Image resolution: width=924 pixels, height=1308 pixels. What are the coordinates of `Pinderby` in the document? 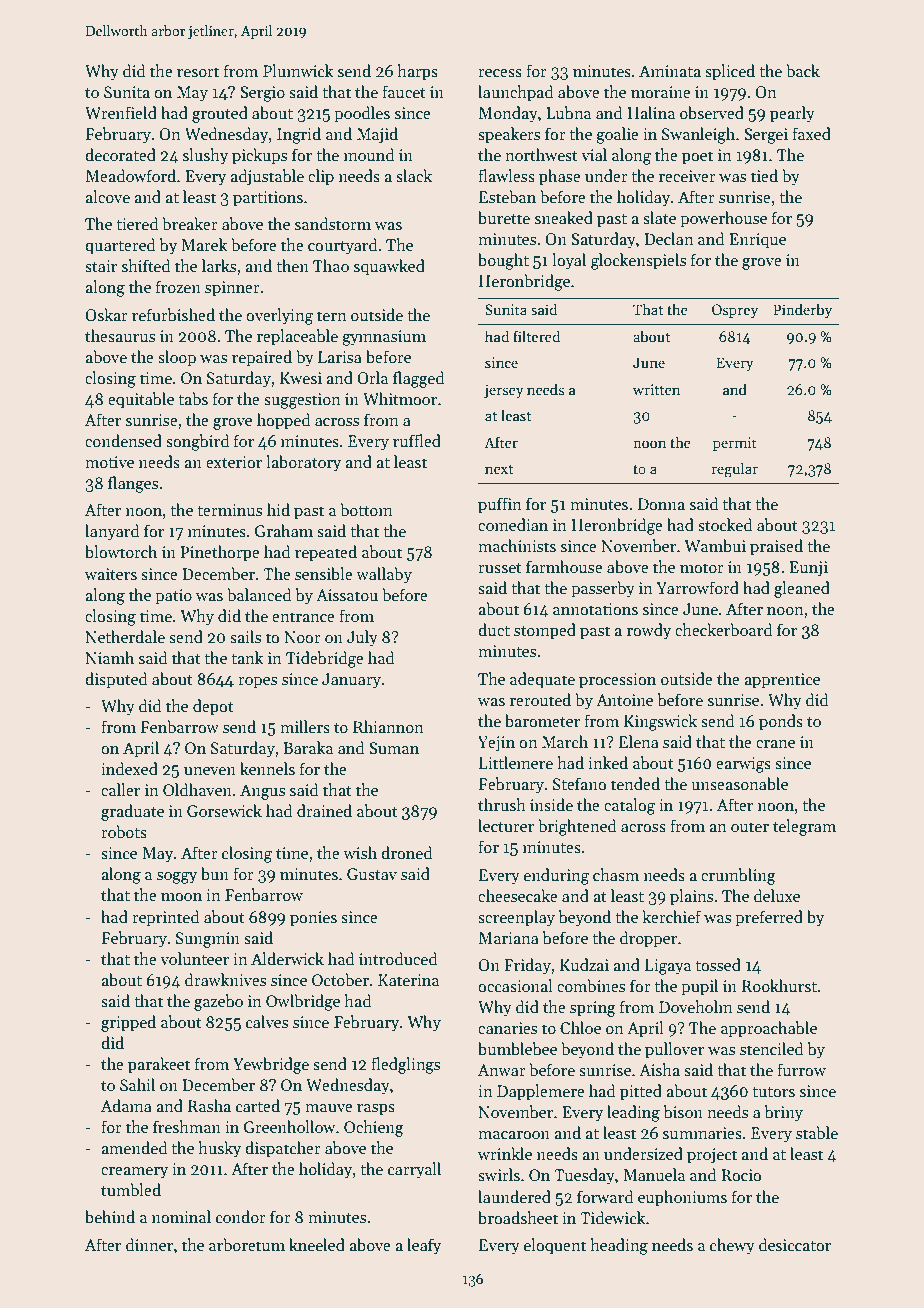 It's located at (802, 310).
